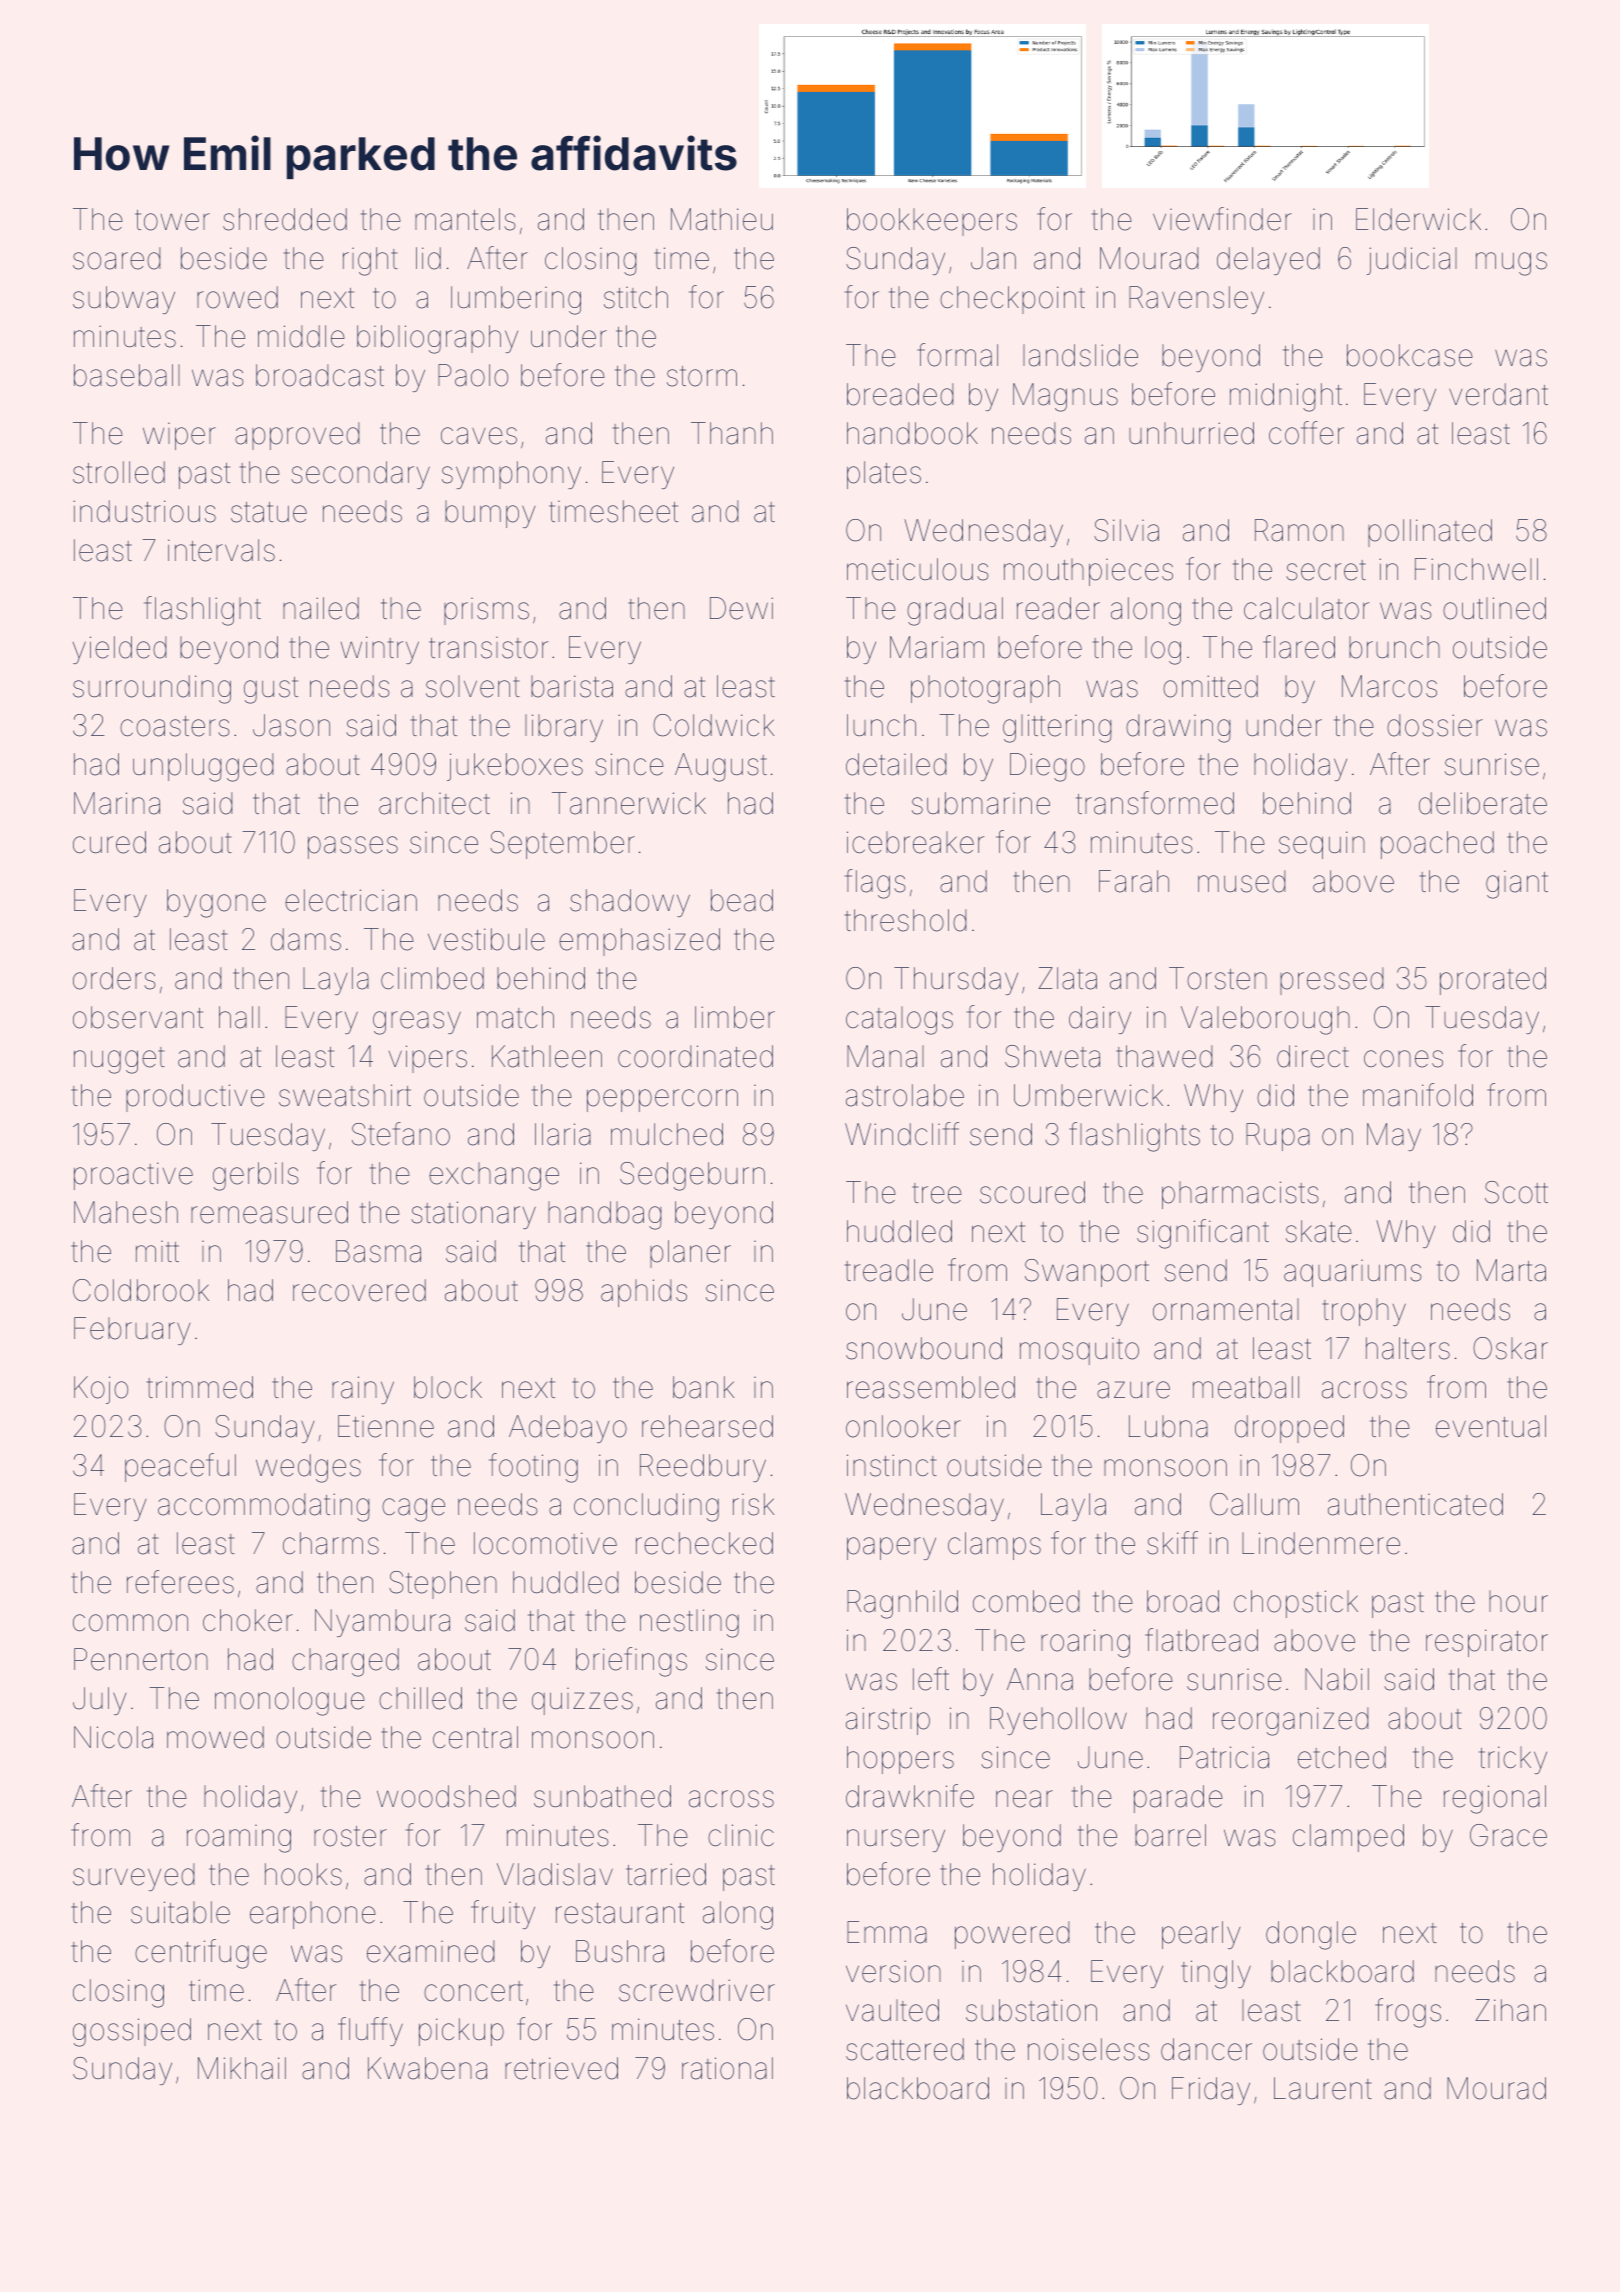 This image has height=2292, width=1620. I want to click on manifold, so click(1418, 1095).
